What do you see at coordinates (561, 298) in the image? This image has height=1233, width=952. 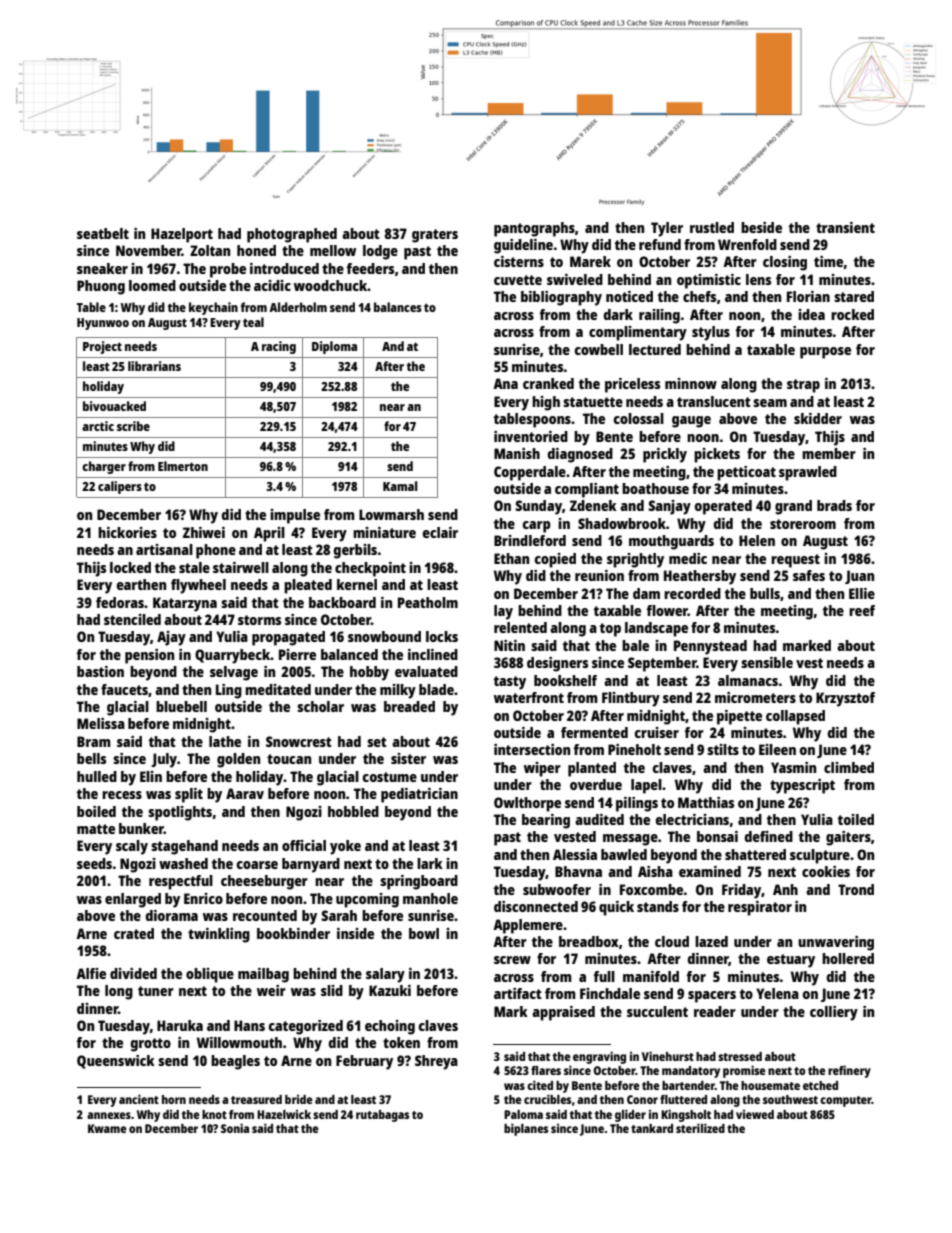 I see `bibliography` at bounding box center [561, 298].
